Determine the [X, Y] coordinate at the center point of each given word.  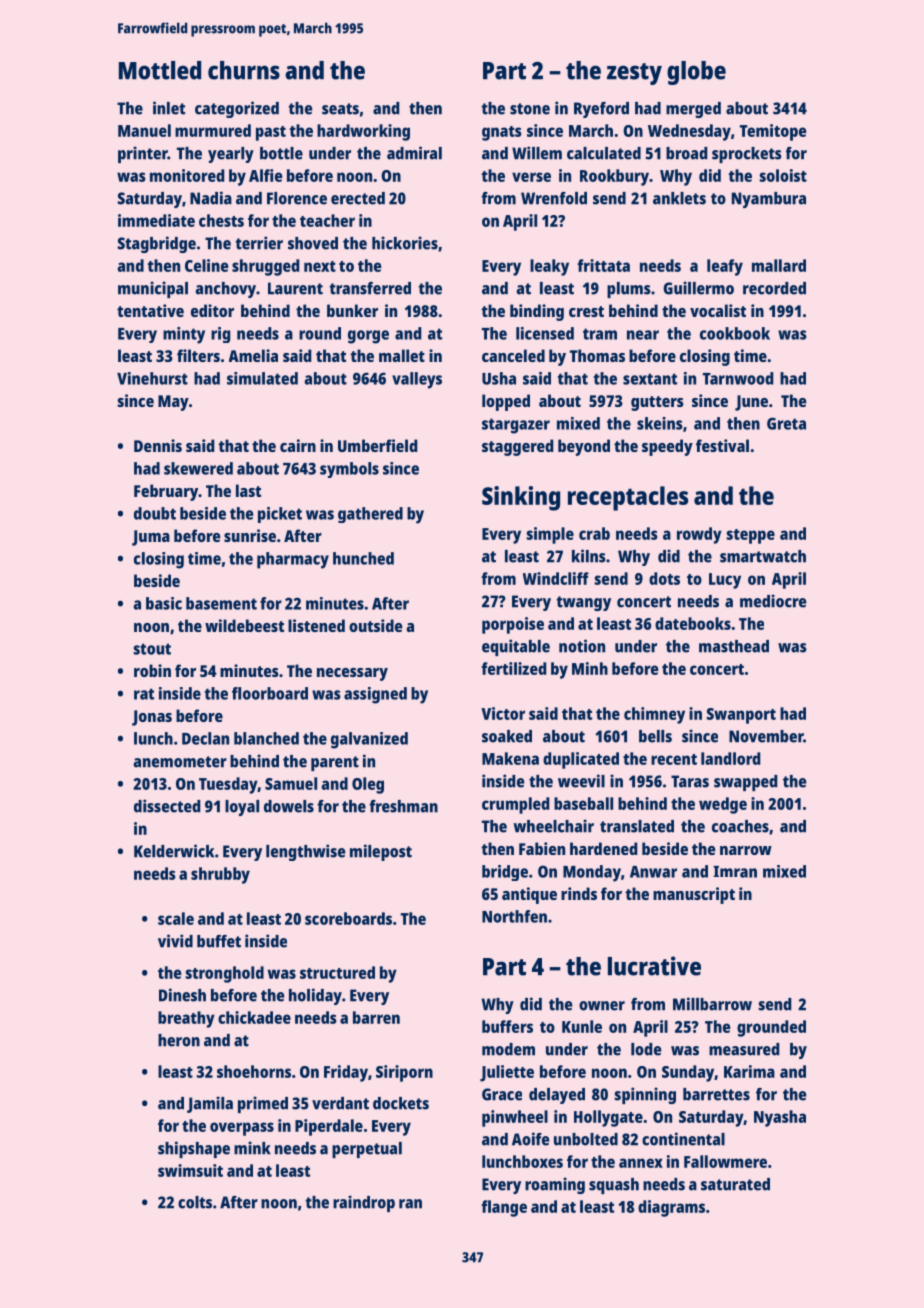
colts [195, 1202]
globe [696, 73]
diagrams [671, 1208]
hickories [405, 243]
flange [504, 1208]
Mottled [160, 70]
